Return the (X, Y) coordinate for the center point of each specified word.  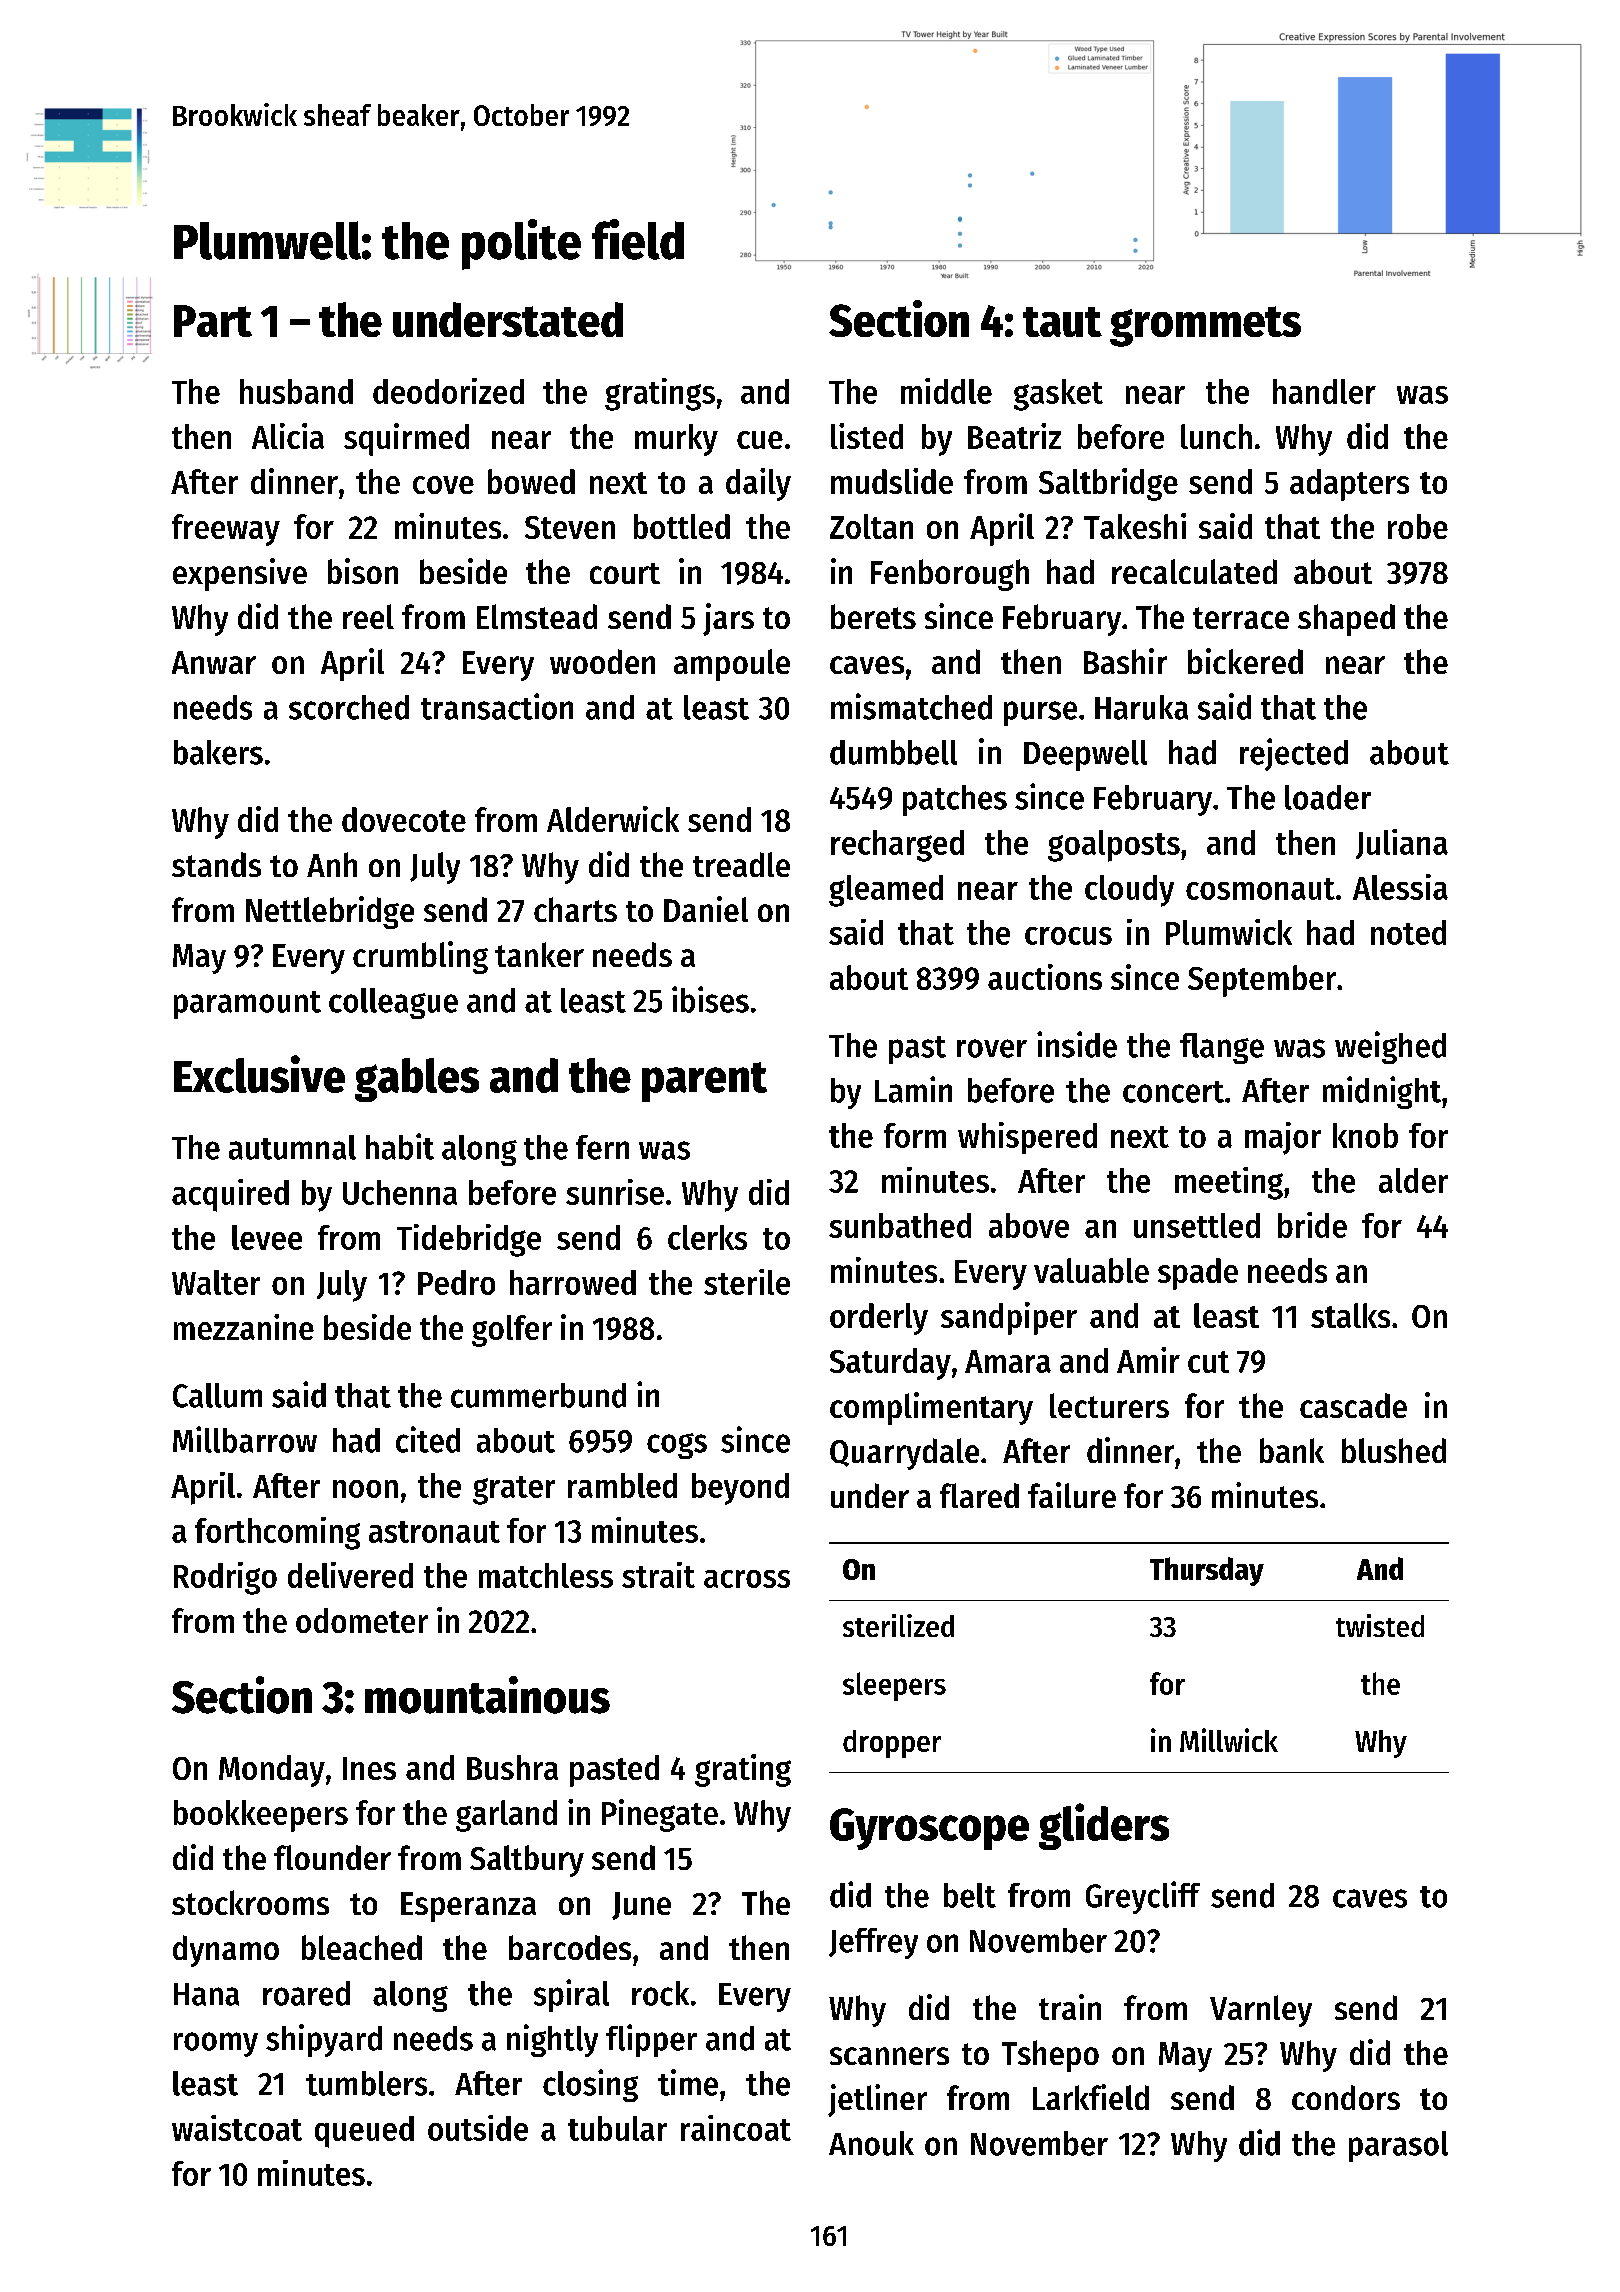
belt (970, 1895)
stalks (1350, 1315)
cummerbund (538, 1395)
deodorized (448, 391)
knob (1365, 1135)
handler (1324, 391)
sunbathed (900, 1225)
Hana (206, 1994)
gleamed (886, 891)
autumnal (292, 1147)
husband (296, 391)
